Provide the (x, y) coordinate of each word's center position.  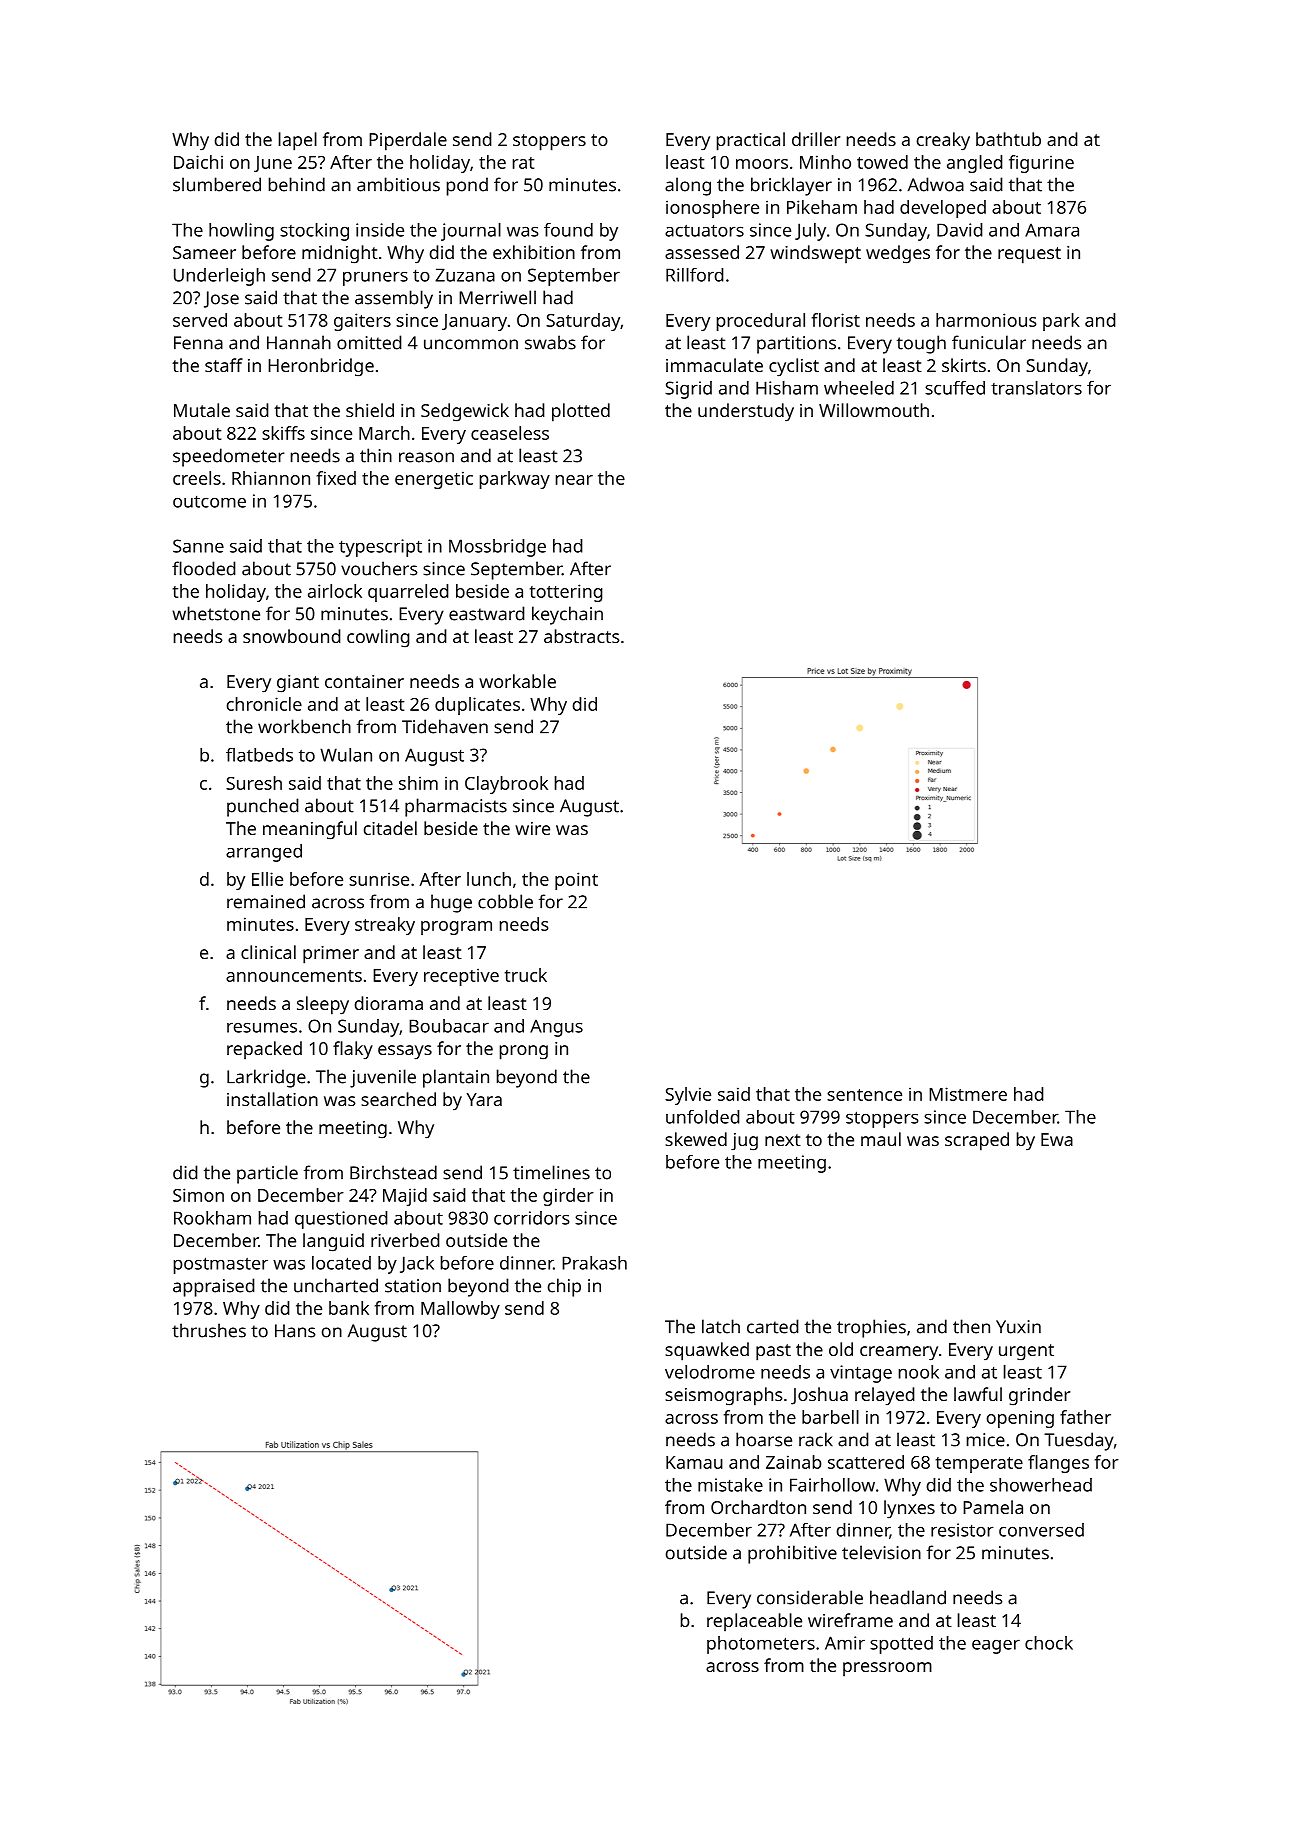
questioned (341, 1220)
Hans (295, 1331)
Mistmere (968, 1094)
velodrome (710, 1372)
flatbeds (259, 755)
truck (526, 975)
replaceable (754, 1622)
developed (943, 209)
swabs (550, 342)
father (1085, 1417)
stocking (314, 232)
